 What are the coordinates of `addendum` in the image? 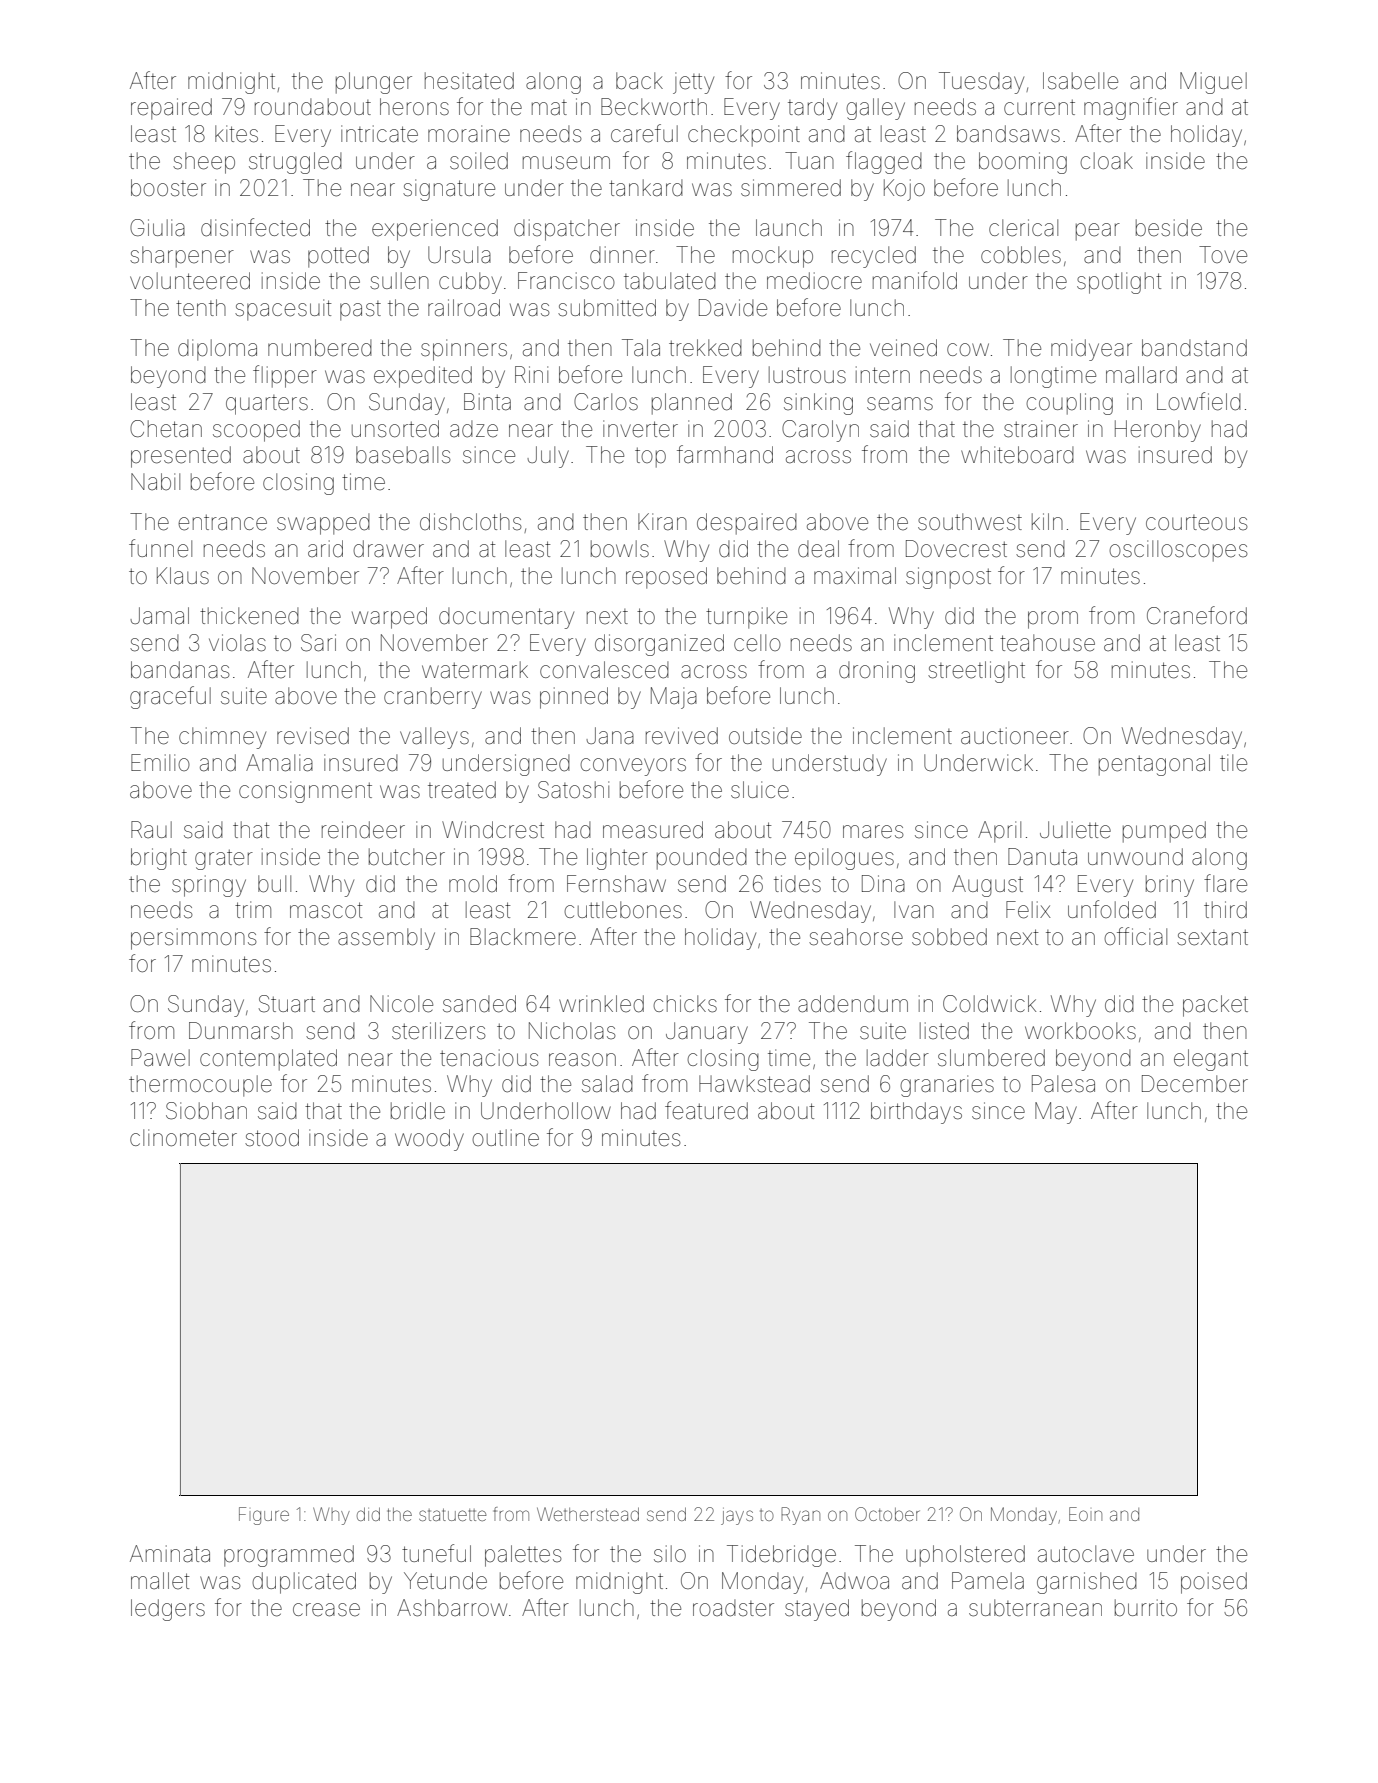 It's located at (853, 1004).
